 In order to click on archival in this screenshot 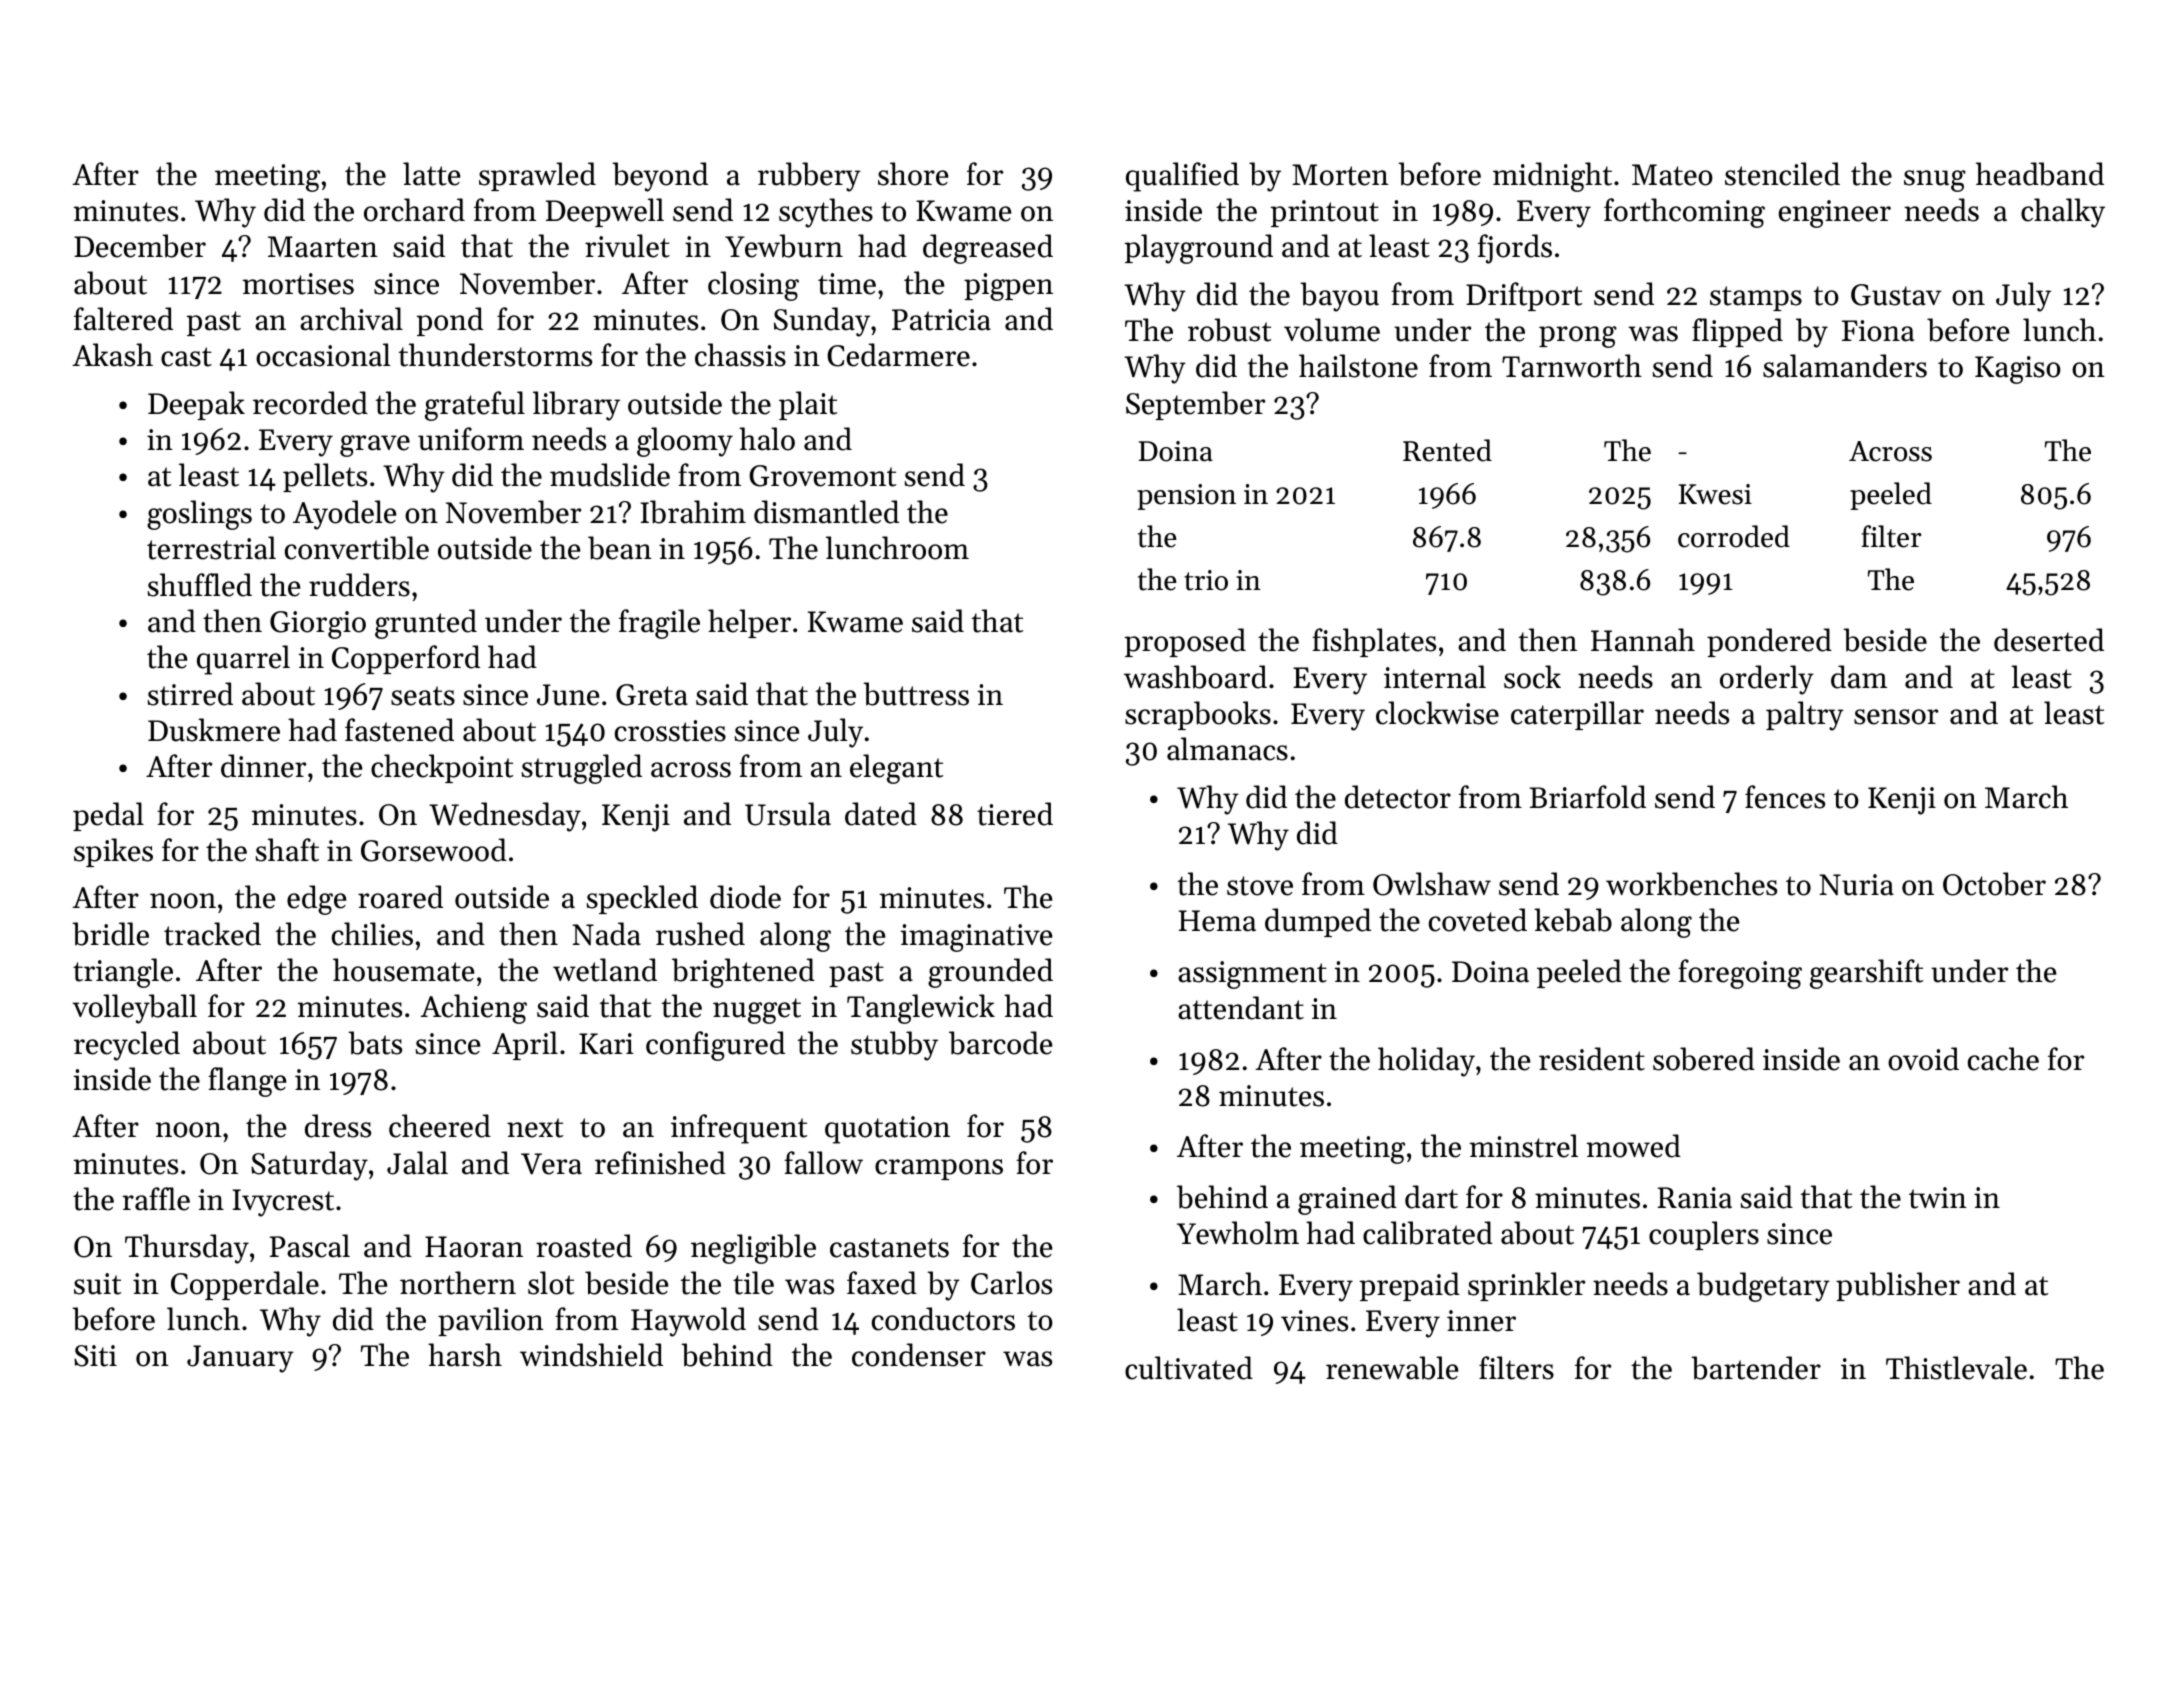, I will do `click(351, 319)`.
